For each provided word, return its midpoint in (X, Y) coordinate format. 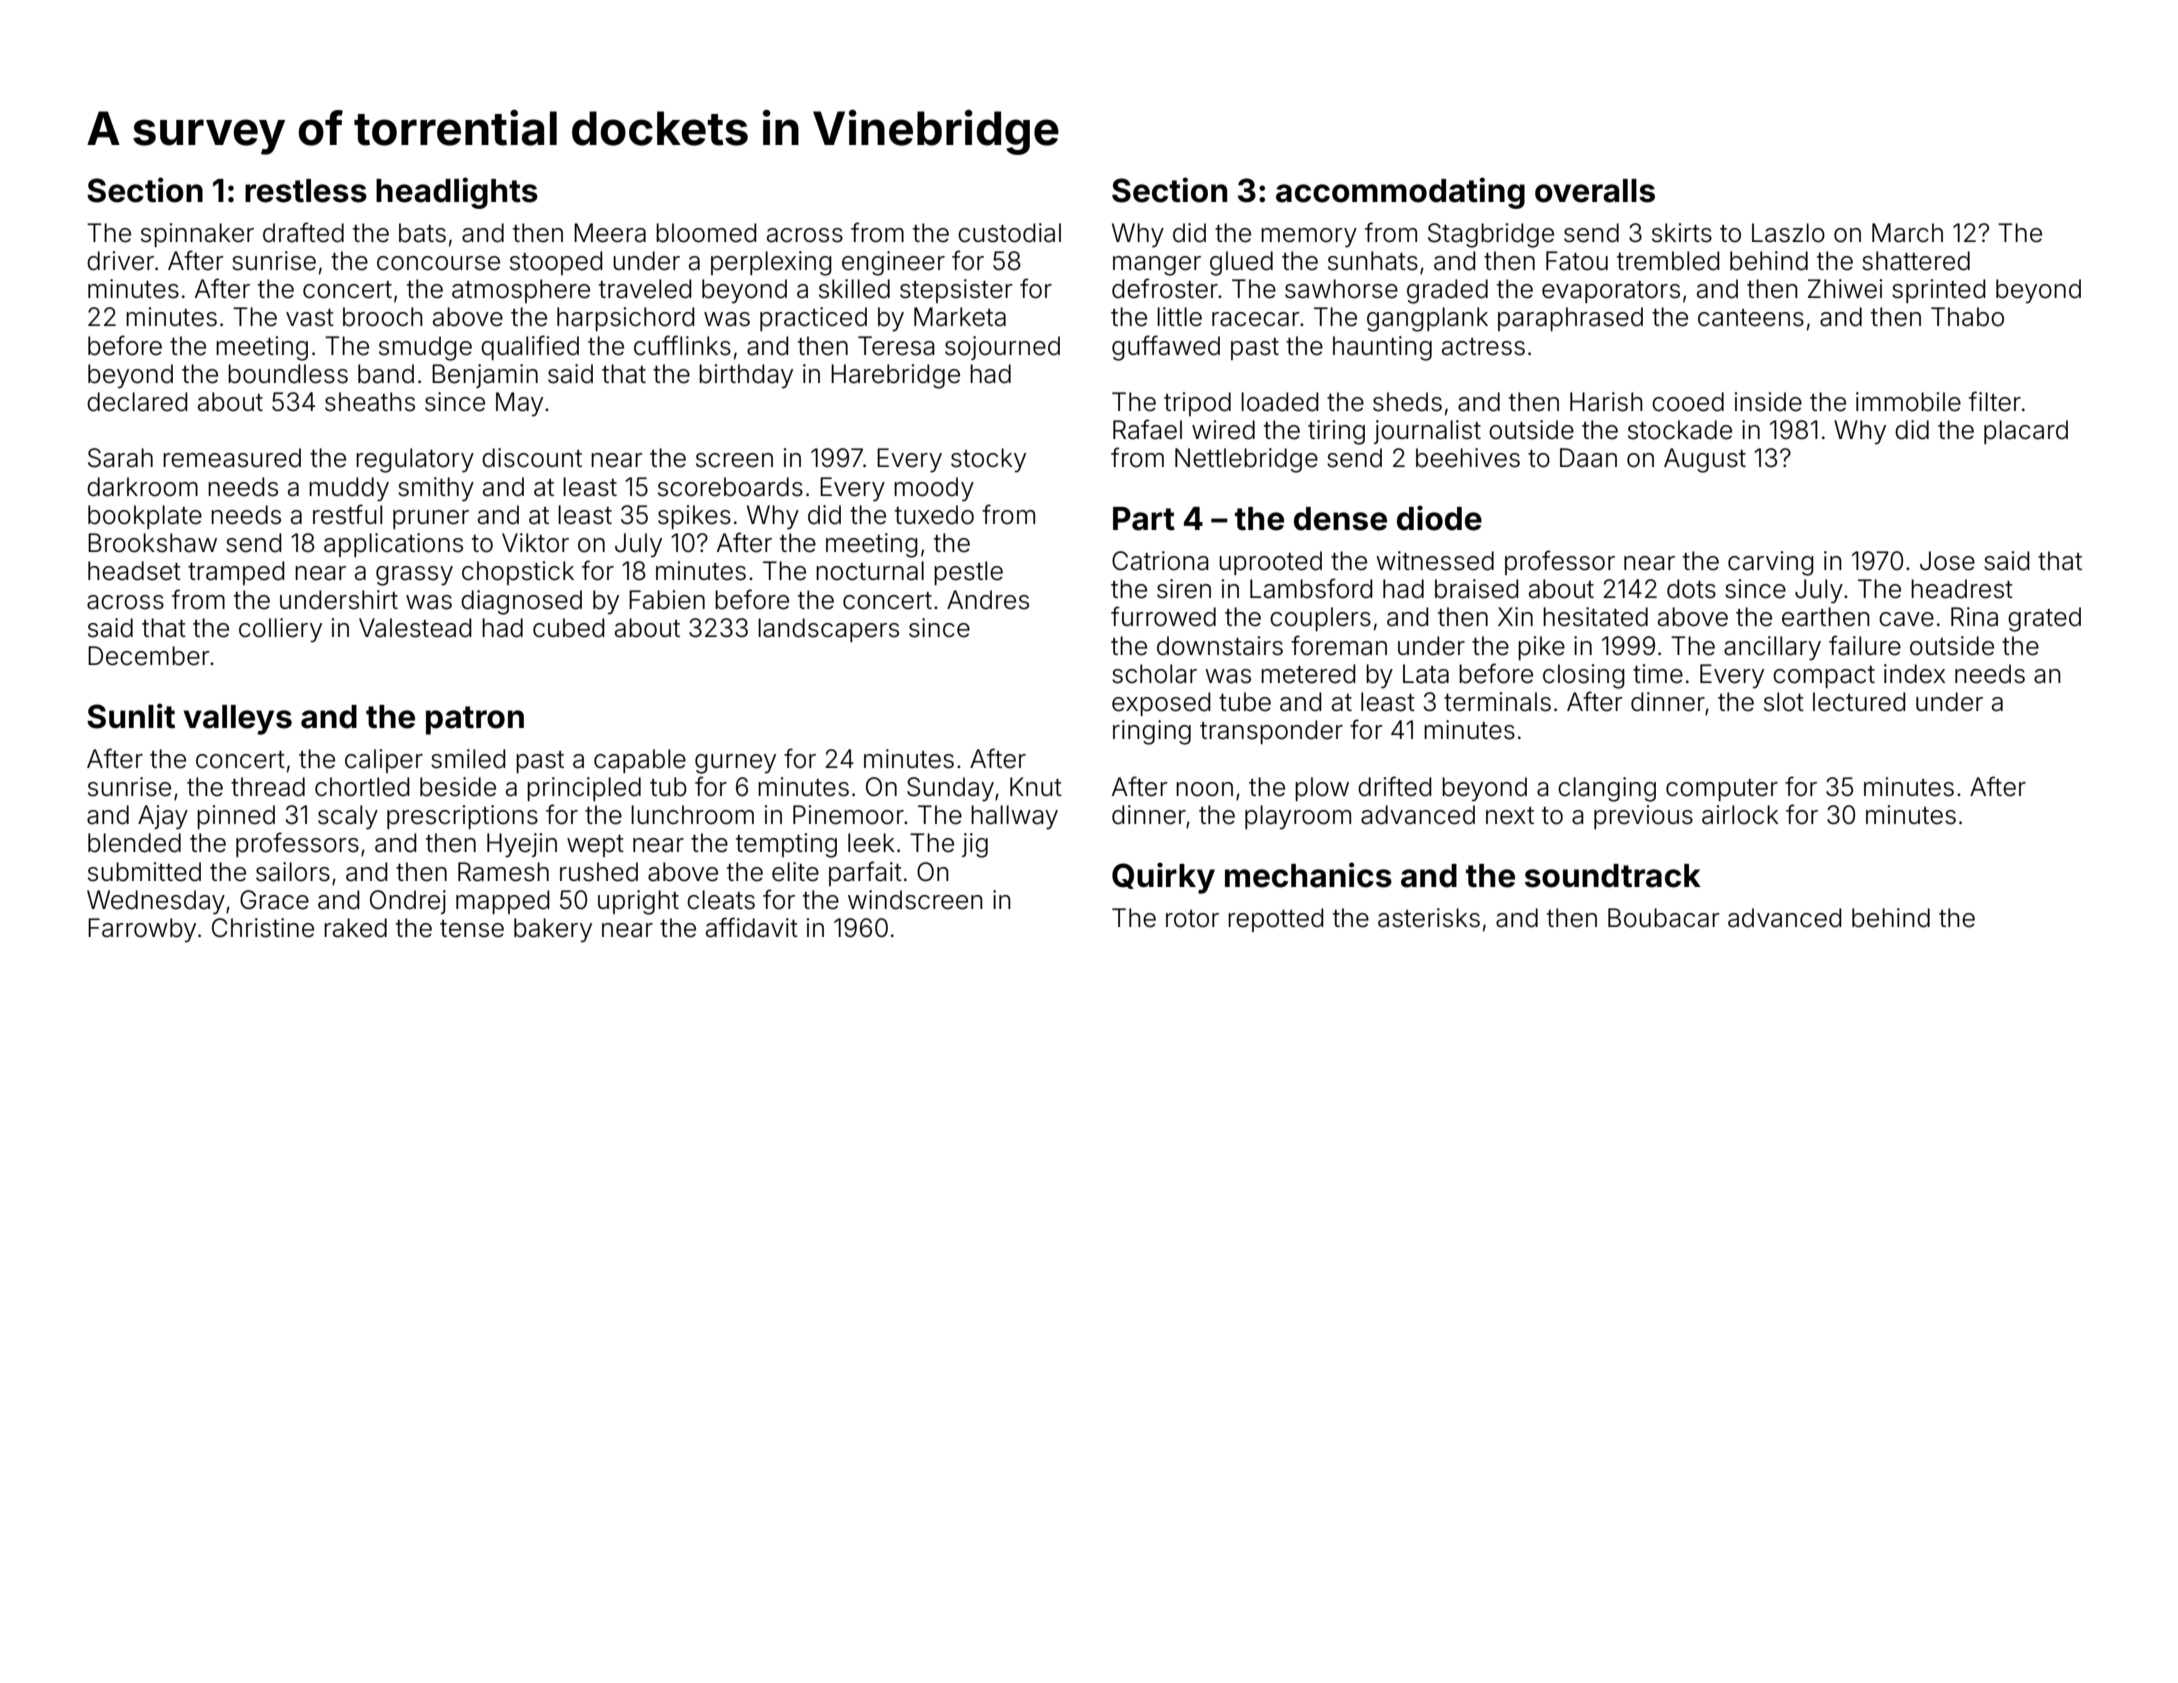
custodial (1009, 233)
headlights (457, 193)
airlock (1740, 815)
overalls (1595, 191)
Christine (263, 928)
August (1705, 460)
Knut (1036, 786)
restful (347, 514)
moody (934, 489)
